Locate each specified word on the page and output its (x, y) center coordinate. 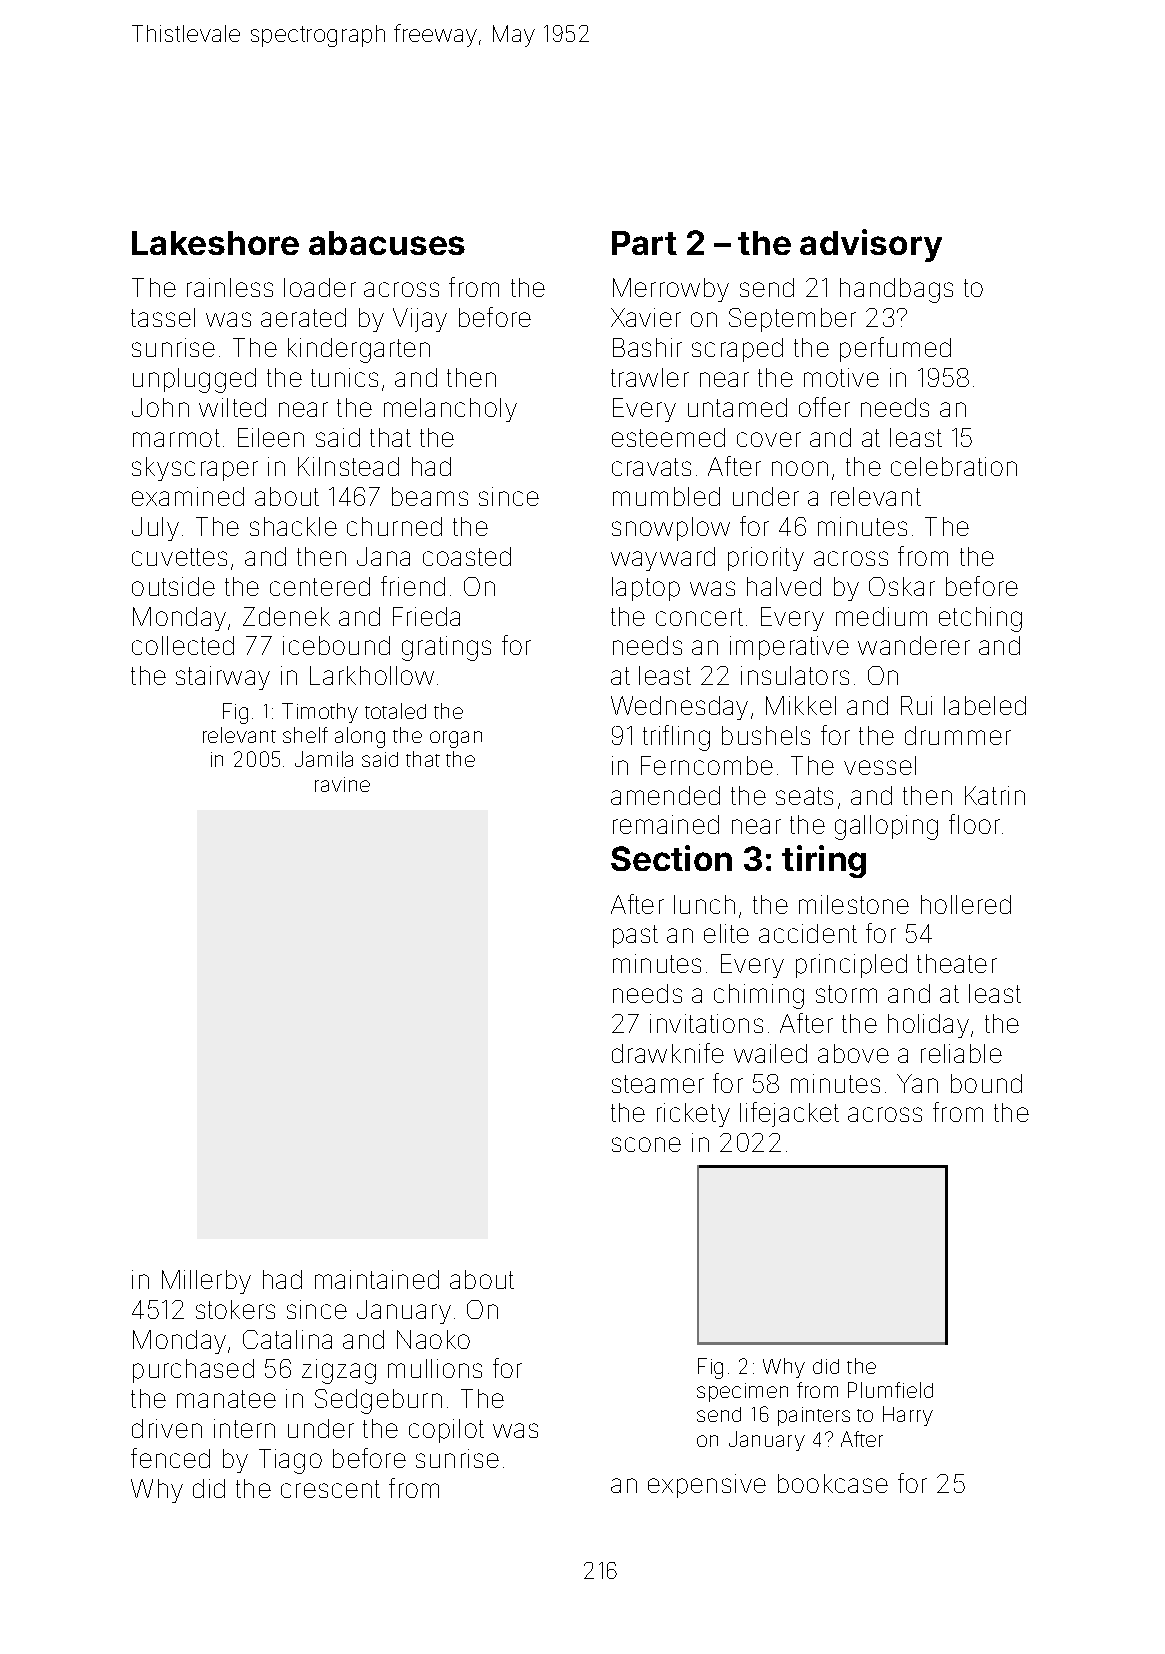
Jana (383, 556)
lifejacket (789, 1114)
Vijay (420, 320)
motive (841, 377)
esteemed (668, 437)
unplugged (194, 380)
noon (800, 468)
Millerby (206, 1282)
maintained (377, 1279)
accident (808, 933)
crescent (330, 1489)
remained (666, 824)
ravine (342, 784)
